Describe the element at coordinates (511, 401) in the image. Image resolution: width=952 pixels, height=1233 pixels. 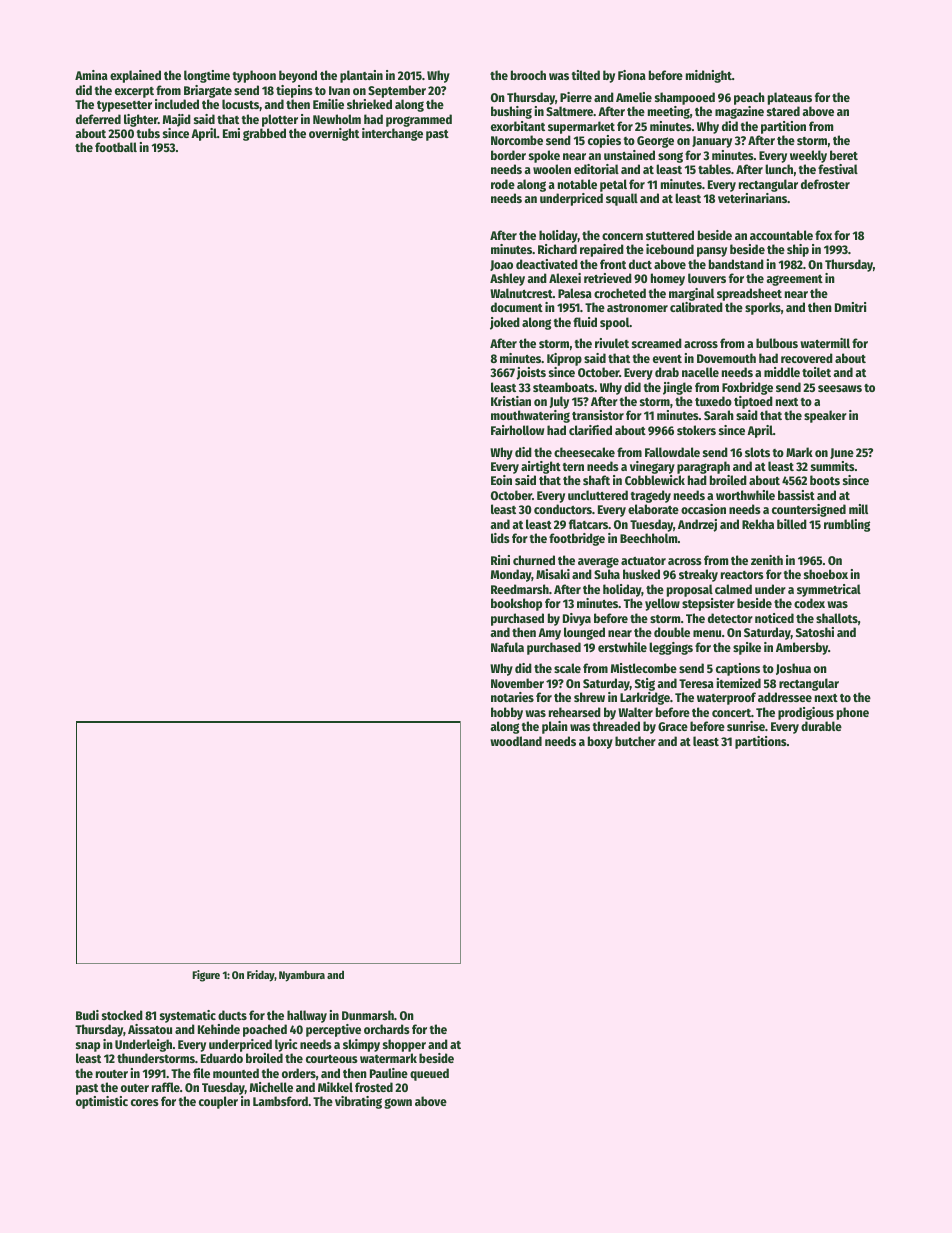
I see `Kristian` at that location.
